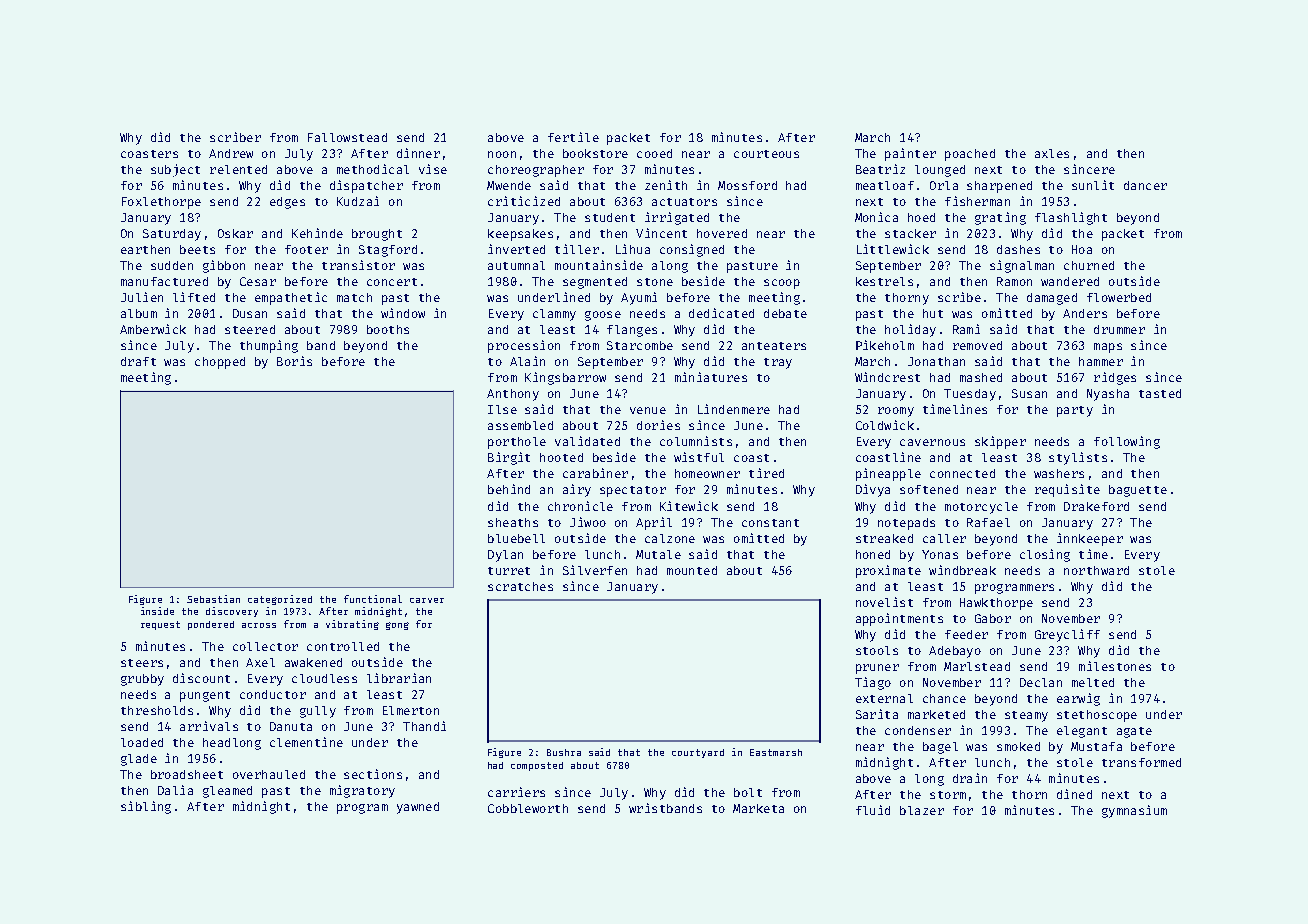  Describe the element at coordinates (766, 154) in the screenshot. I see `courteous` at that location.
